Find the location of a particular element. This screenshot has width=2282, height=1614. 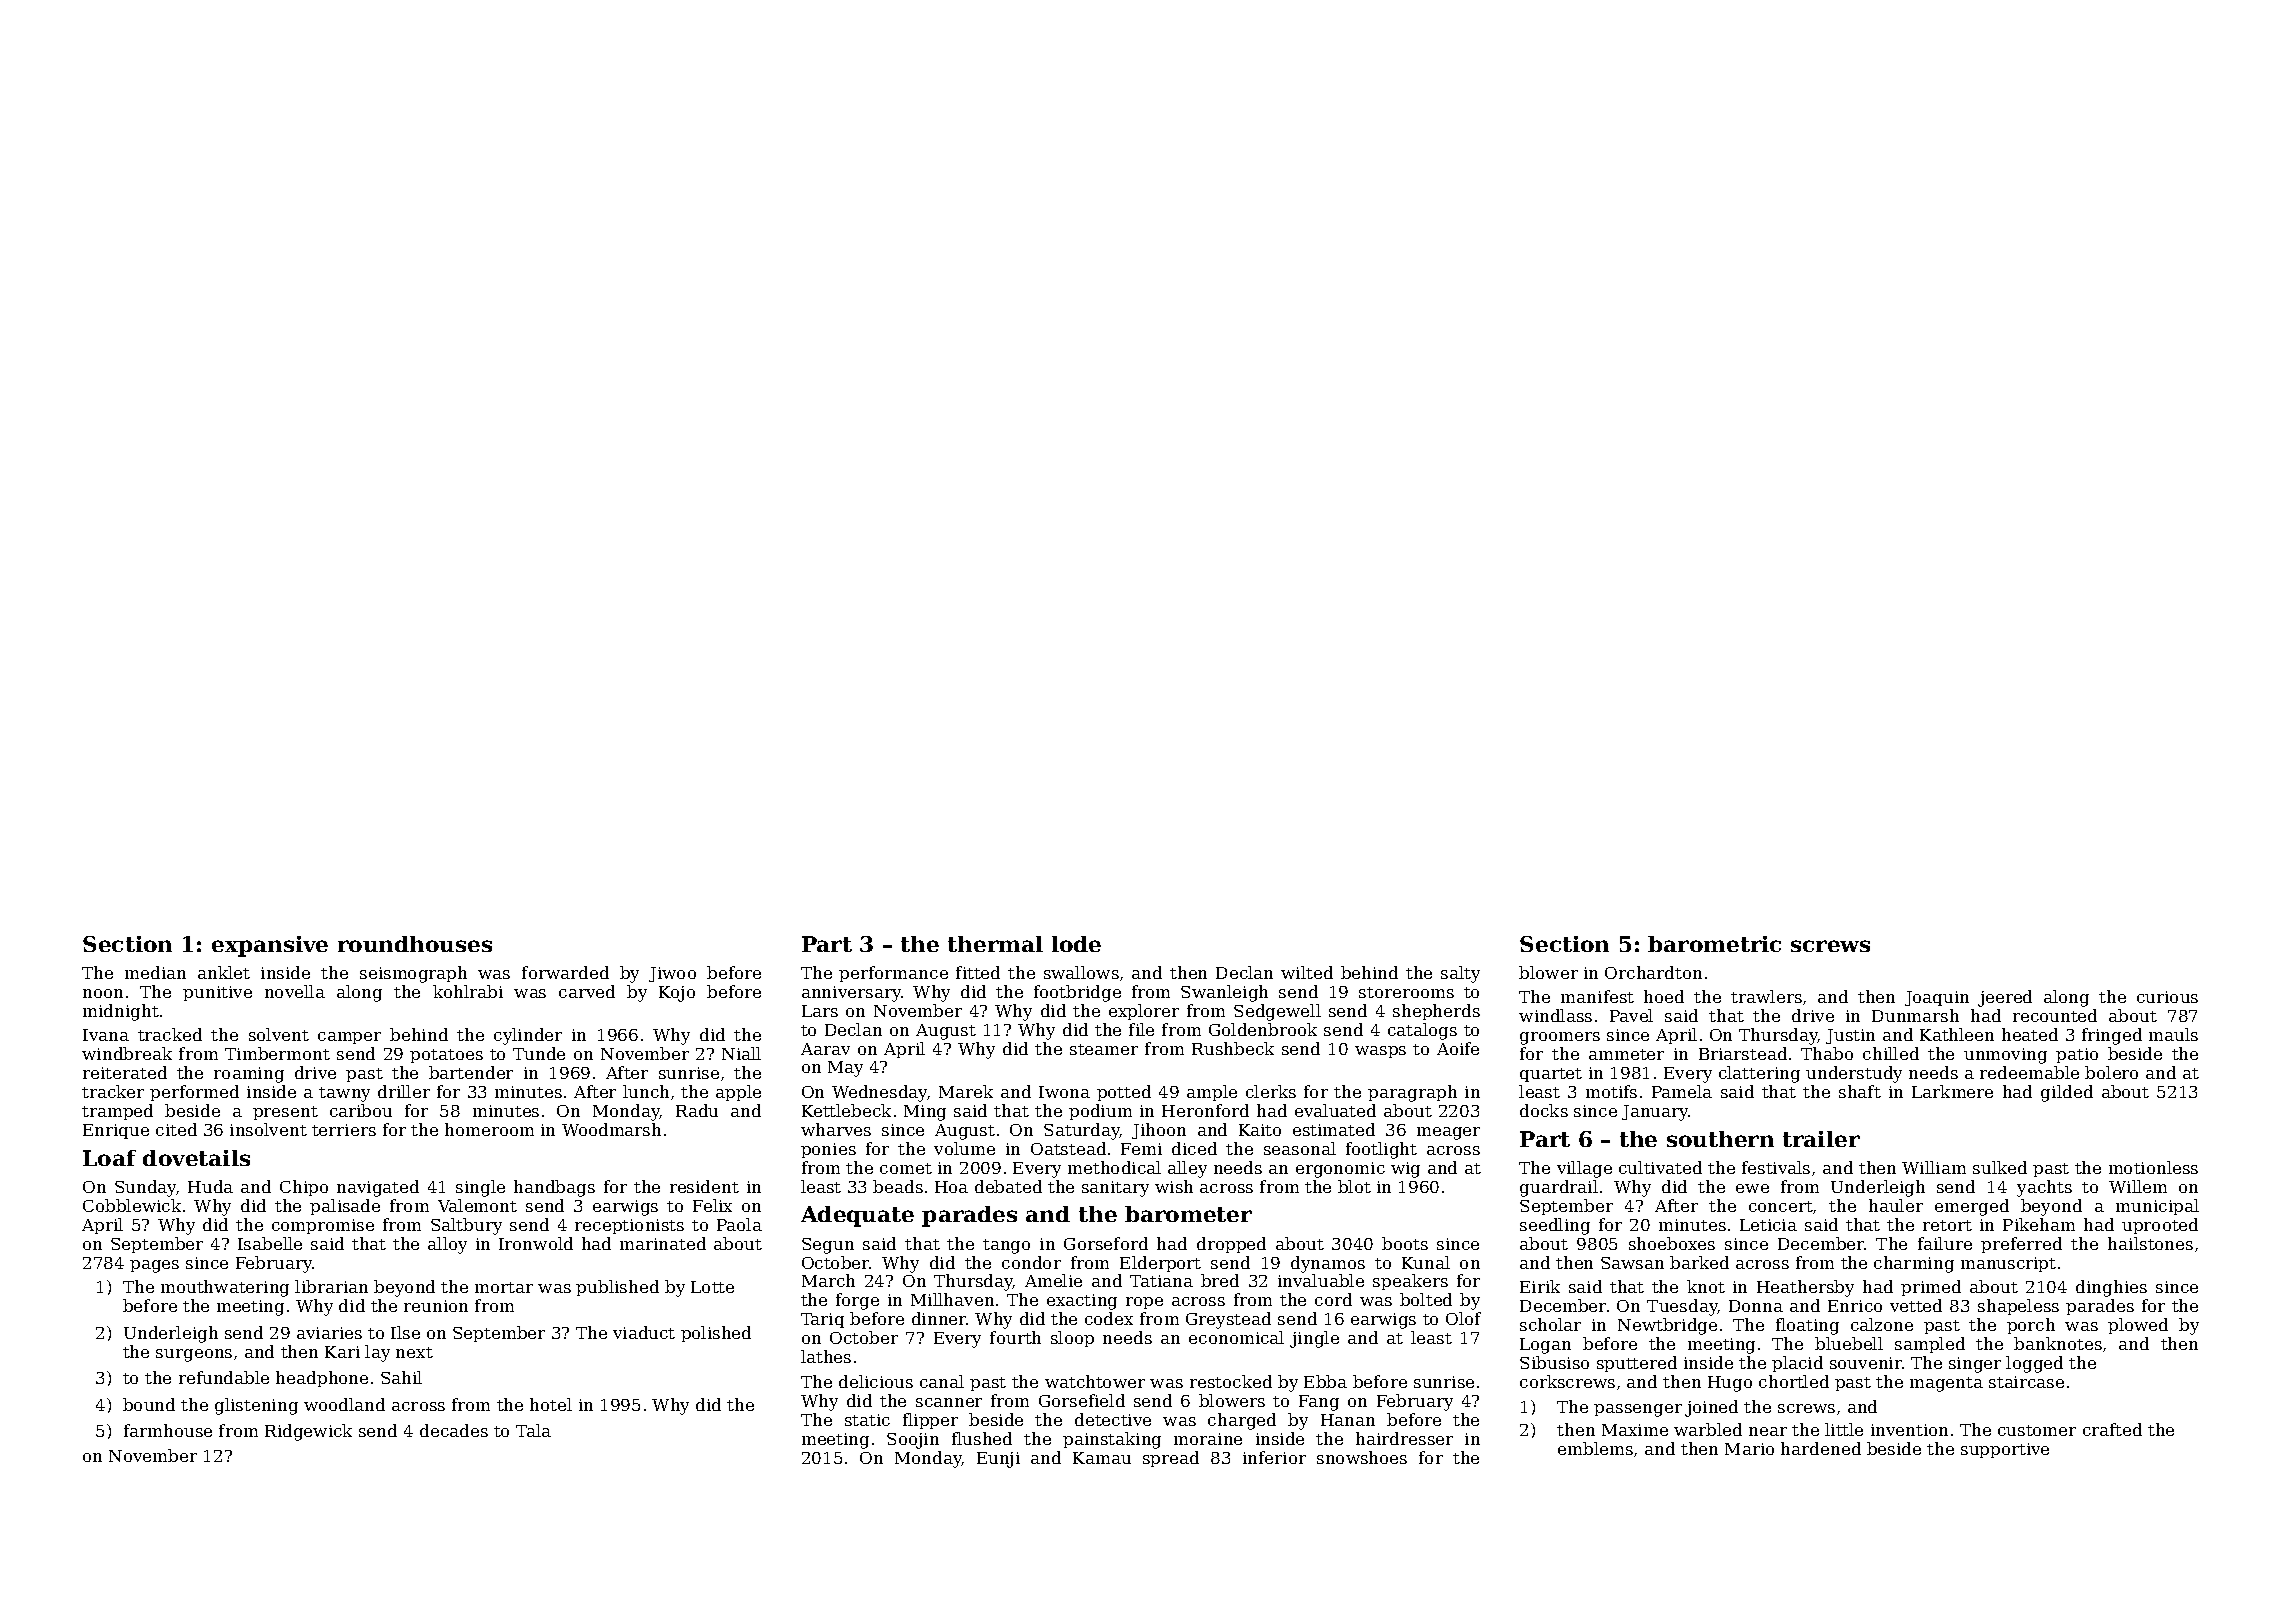

expansive is located at coordinates (270, 946).
